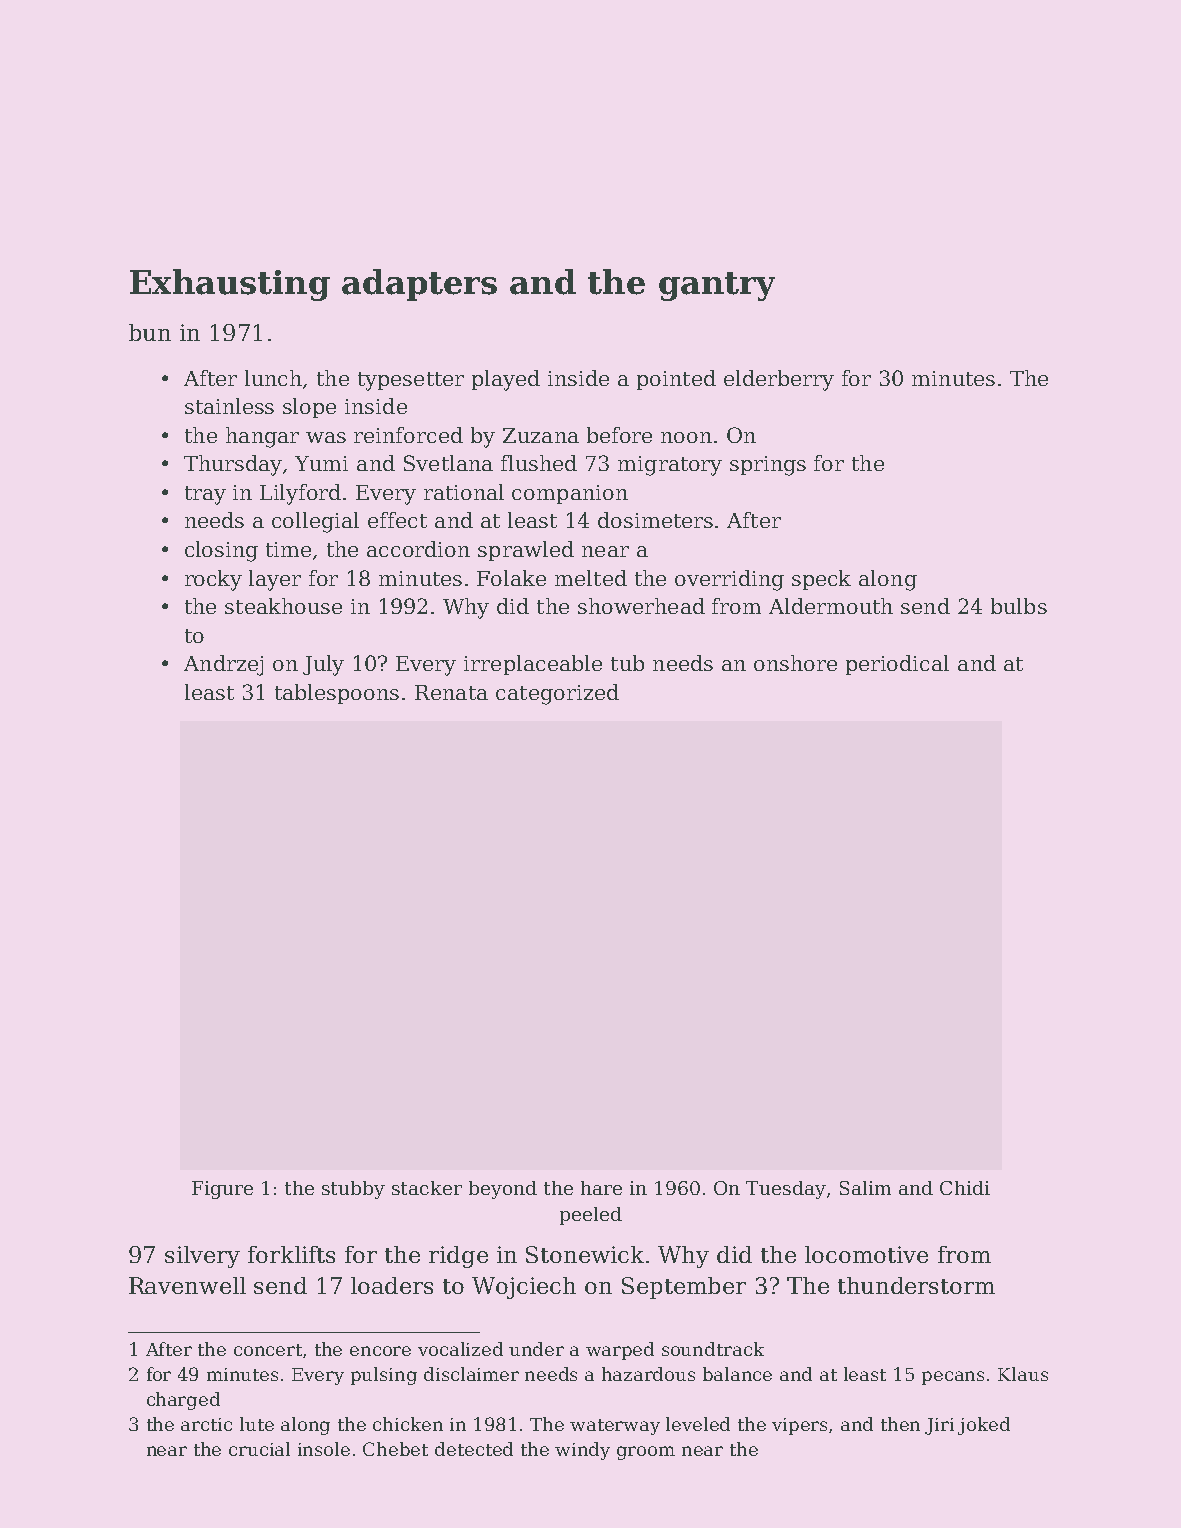 The image size is (1181, 1528). I want to click on overriding, so click(729, 580).
